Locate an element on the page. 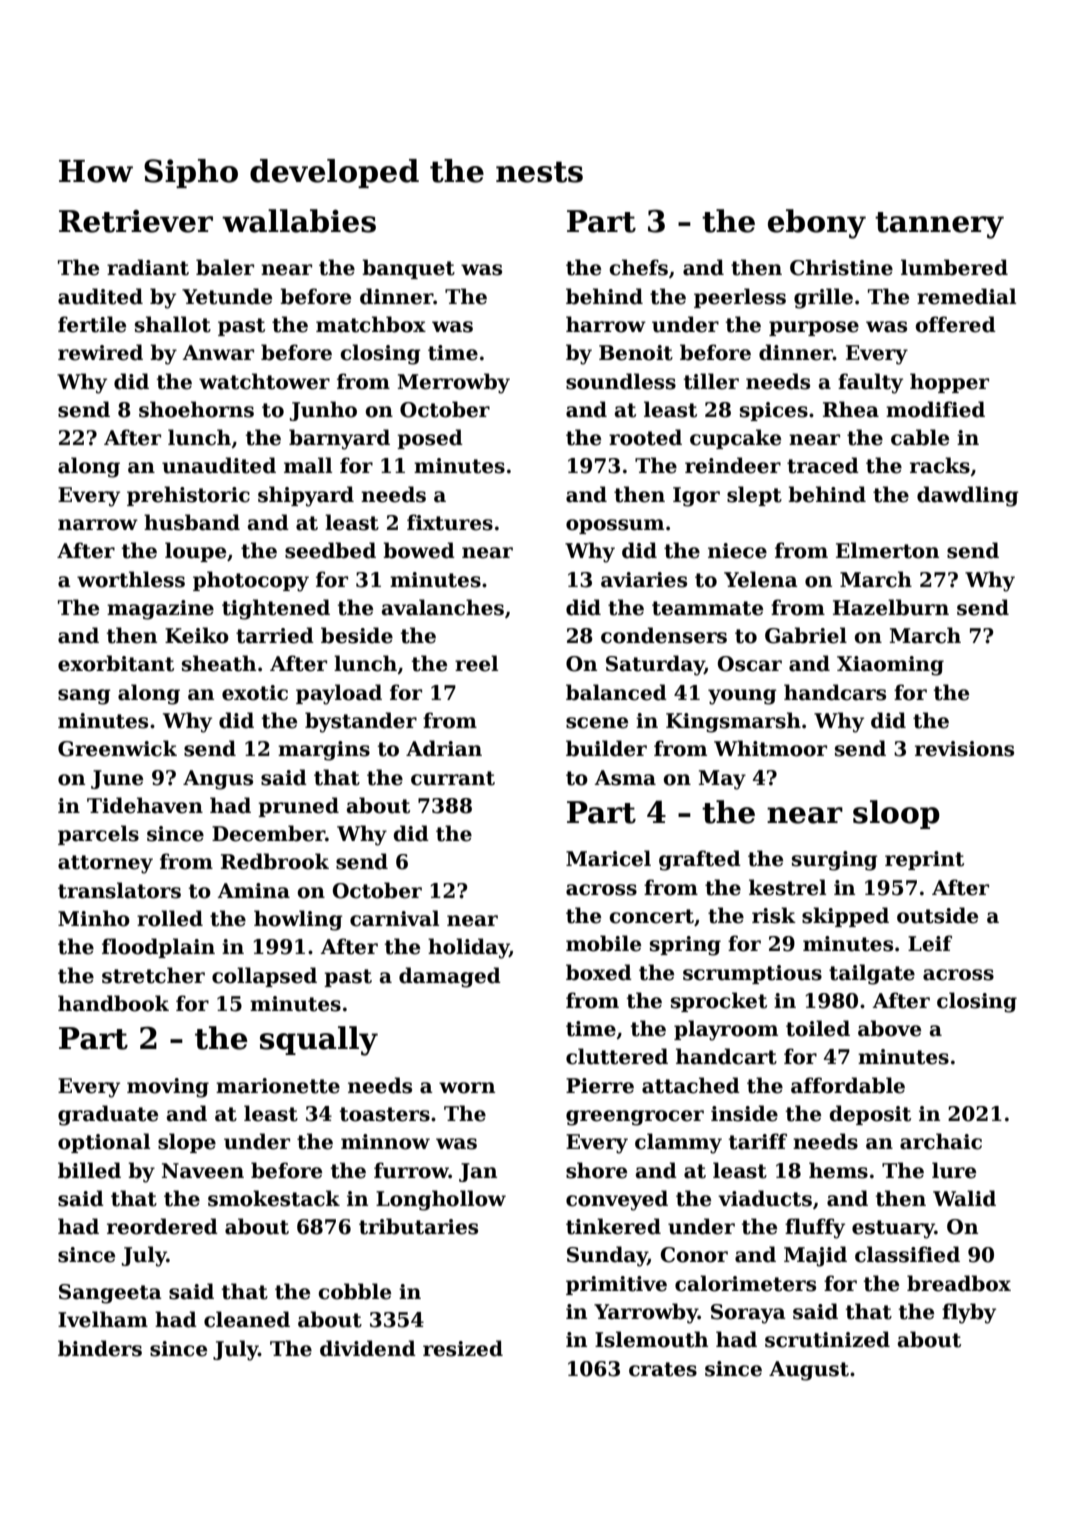 This page has width=1082, height=1537. cleaned is located at coordinates (247, 1319).
